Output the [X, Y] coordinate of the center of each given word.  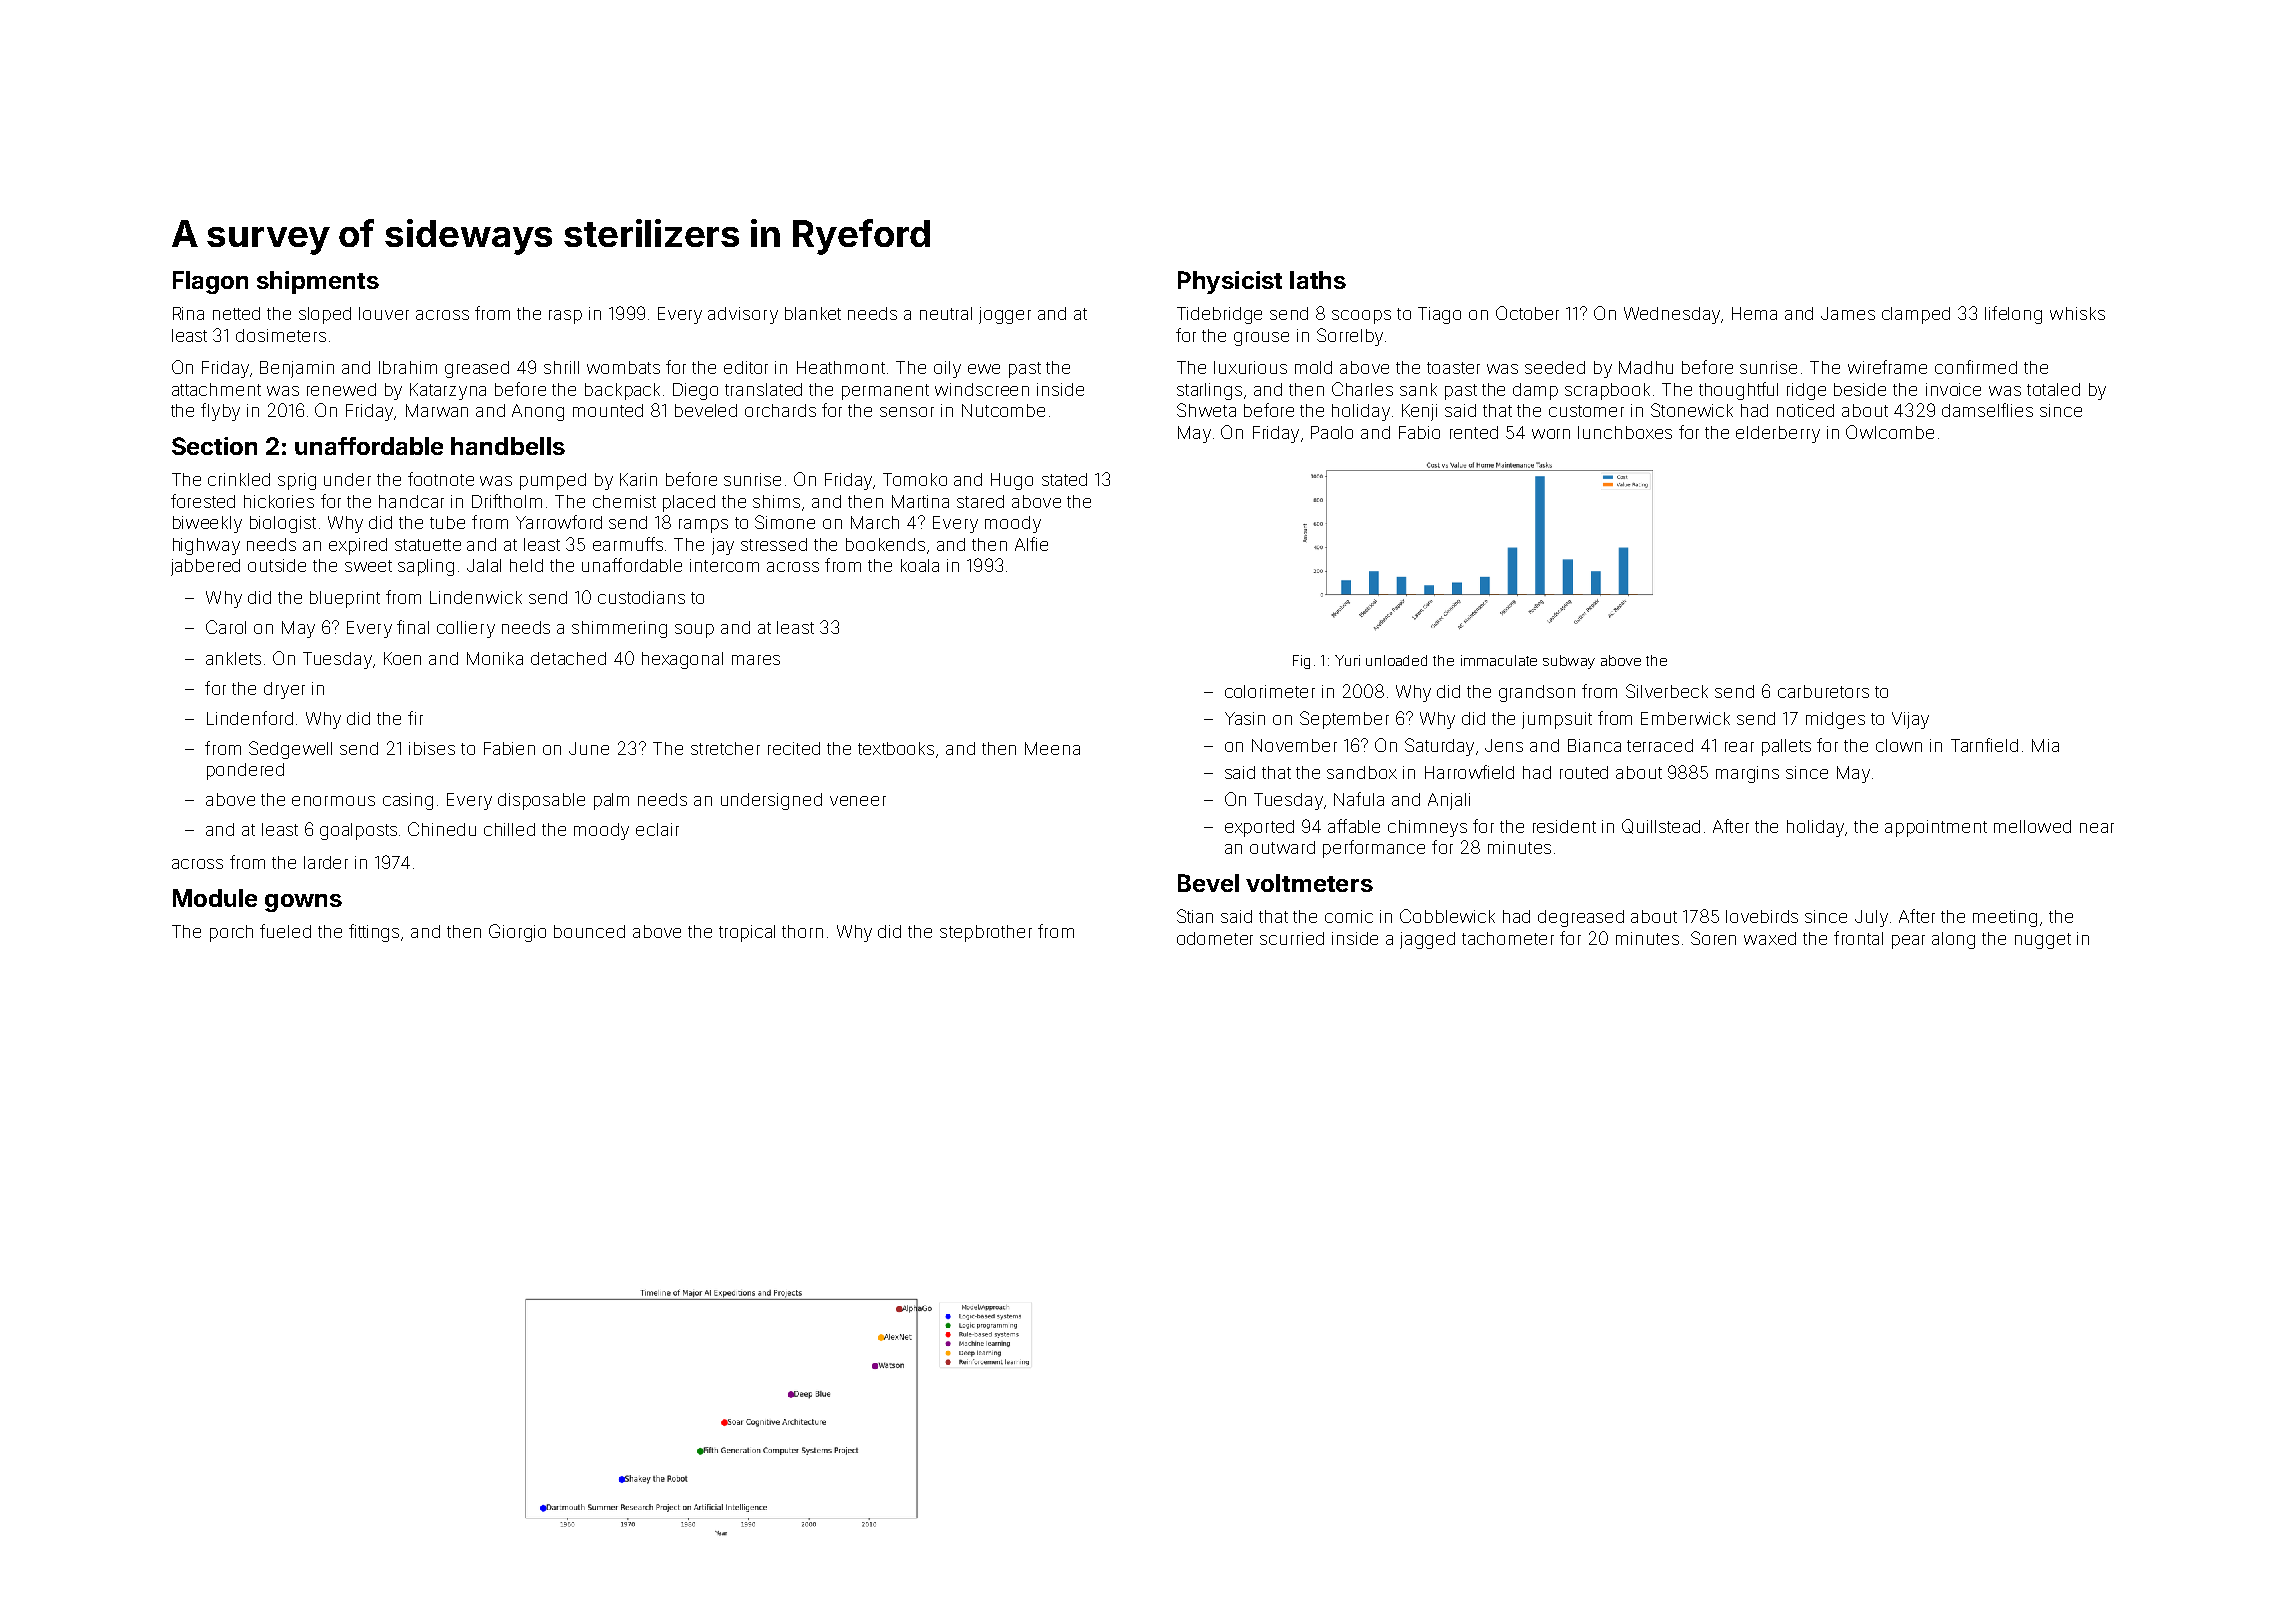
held [526, 565]
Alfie [1031, 544]
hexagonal [682, 660]
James [1848, 313]
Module [215, 898]
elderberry [1778, 434]
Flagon [210, 282]
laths [1318, 280]
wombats [623, 367]
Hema [1754, 313]
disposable [541, 801]
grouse [1261, 339]
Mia [2045, 745]
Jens [1504, 745]
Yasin [1245, 718]
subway [1569, 662]
